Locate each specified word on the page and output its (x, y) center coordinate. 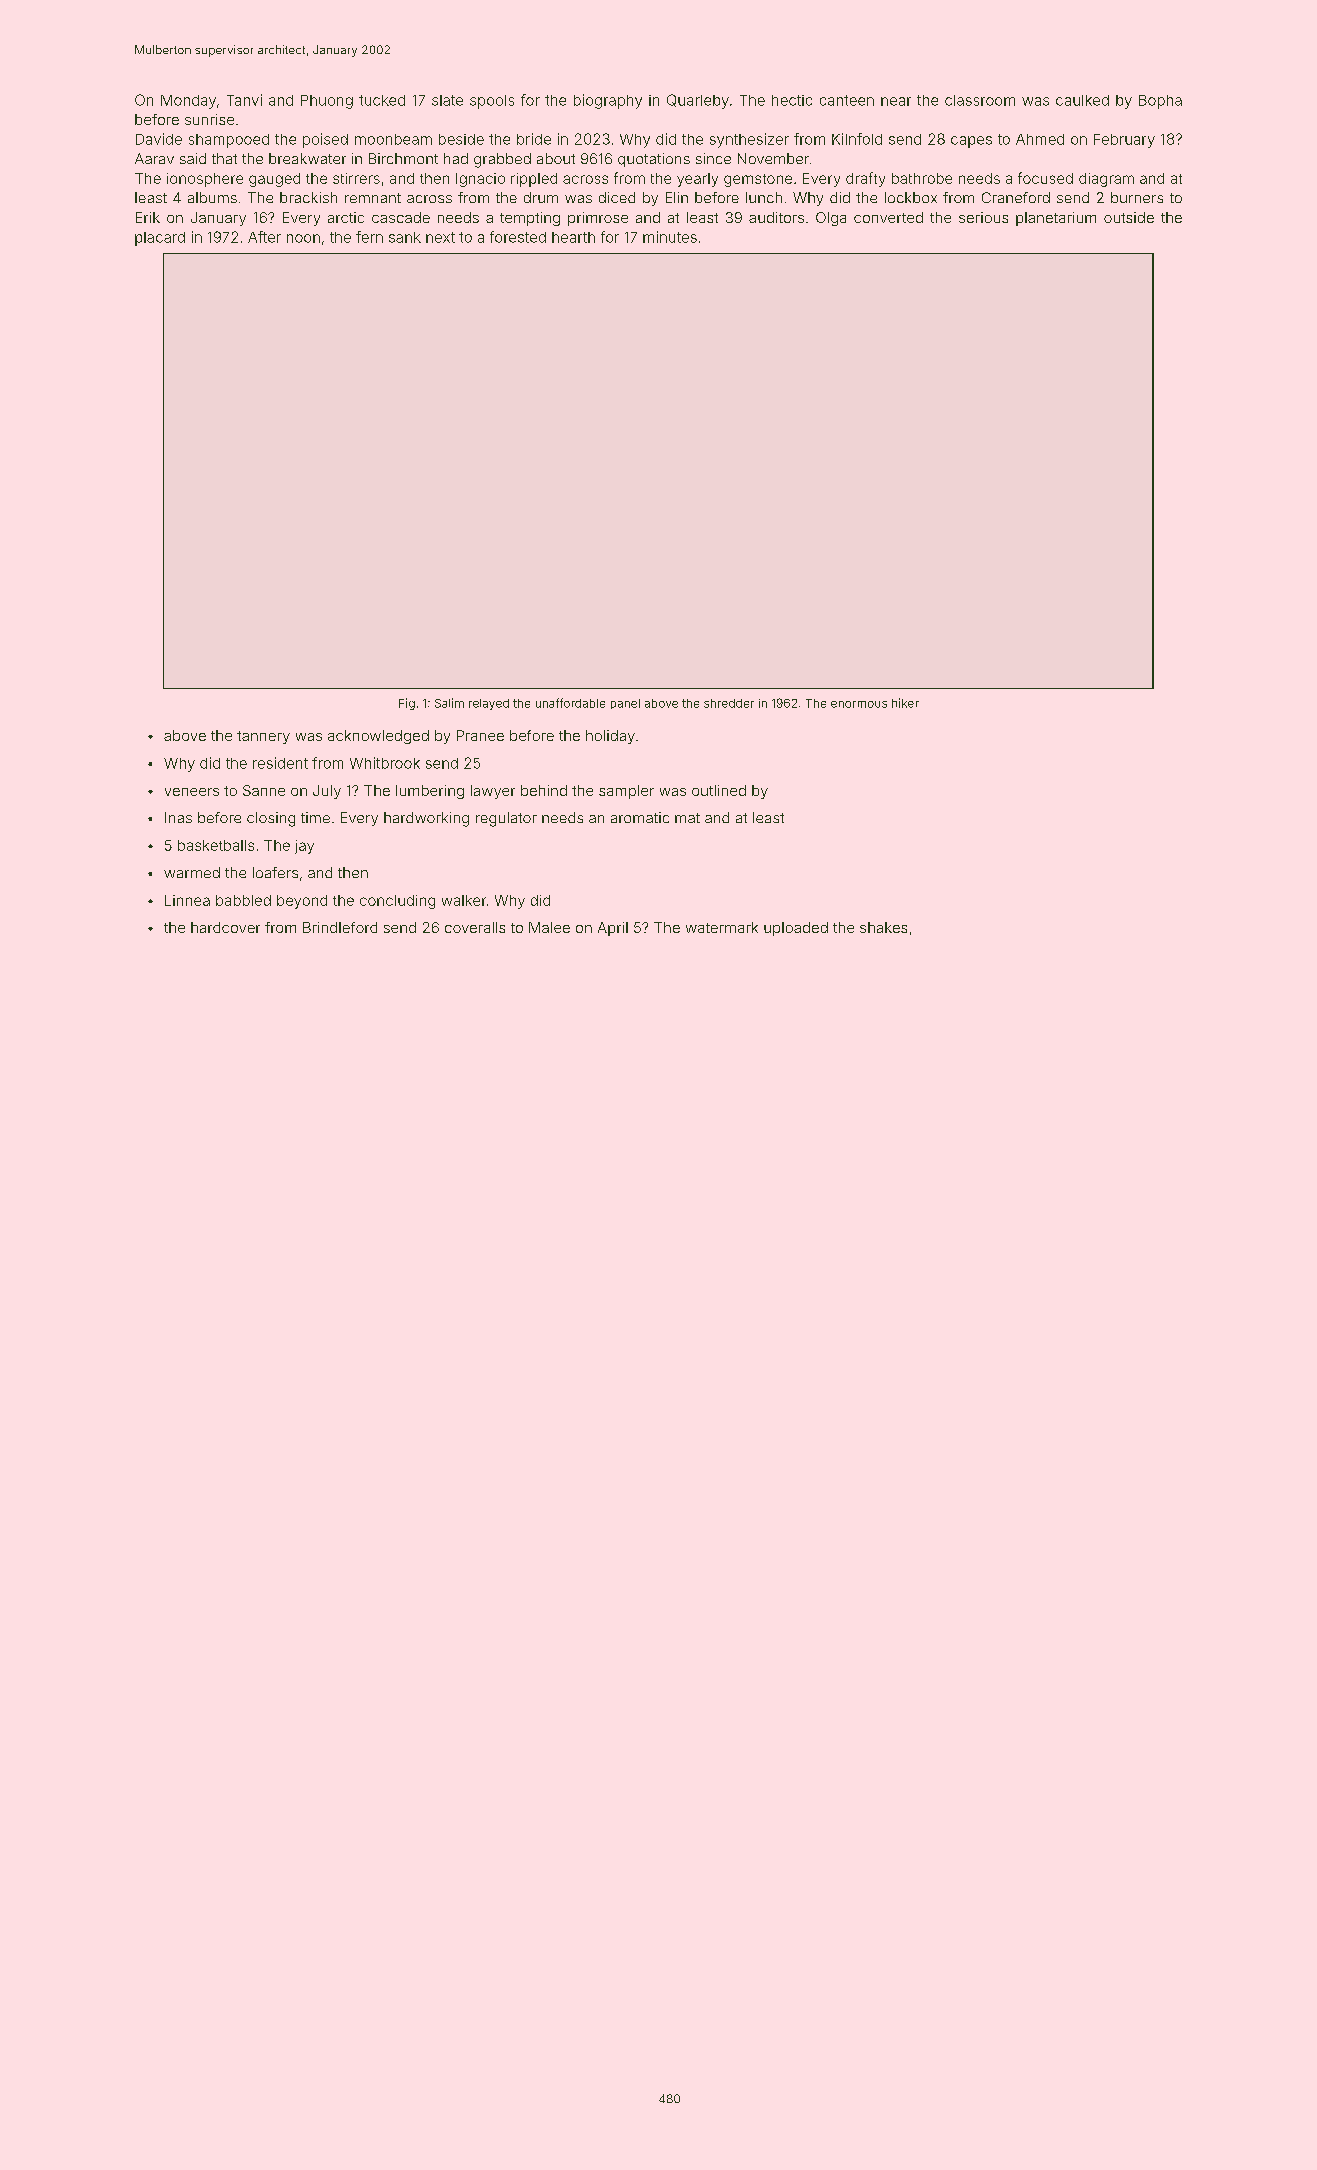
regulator (506, 819)
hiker (905, 703)
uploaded (796, 929)
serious (983, 217)
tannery (263, 737)
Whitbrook (385, 763)
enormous (859, 704)
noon (303, 238)
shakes (883, 927)
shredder (729, 703)
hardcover (225, 927)
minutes (670, 237)
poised (325, 140)
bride (534, 139)
